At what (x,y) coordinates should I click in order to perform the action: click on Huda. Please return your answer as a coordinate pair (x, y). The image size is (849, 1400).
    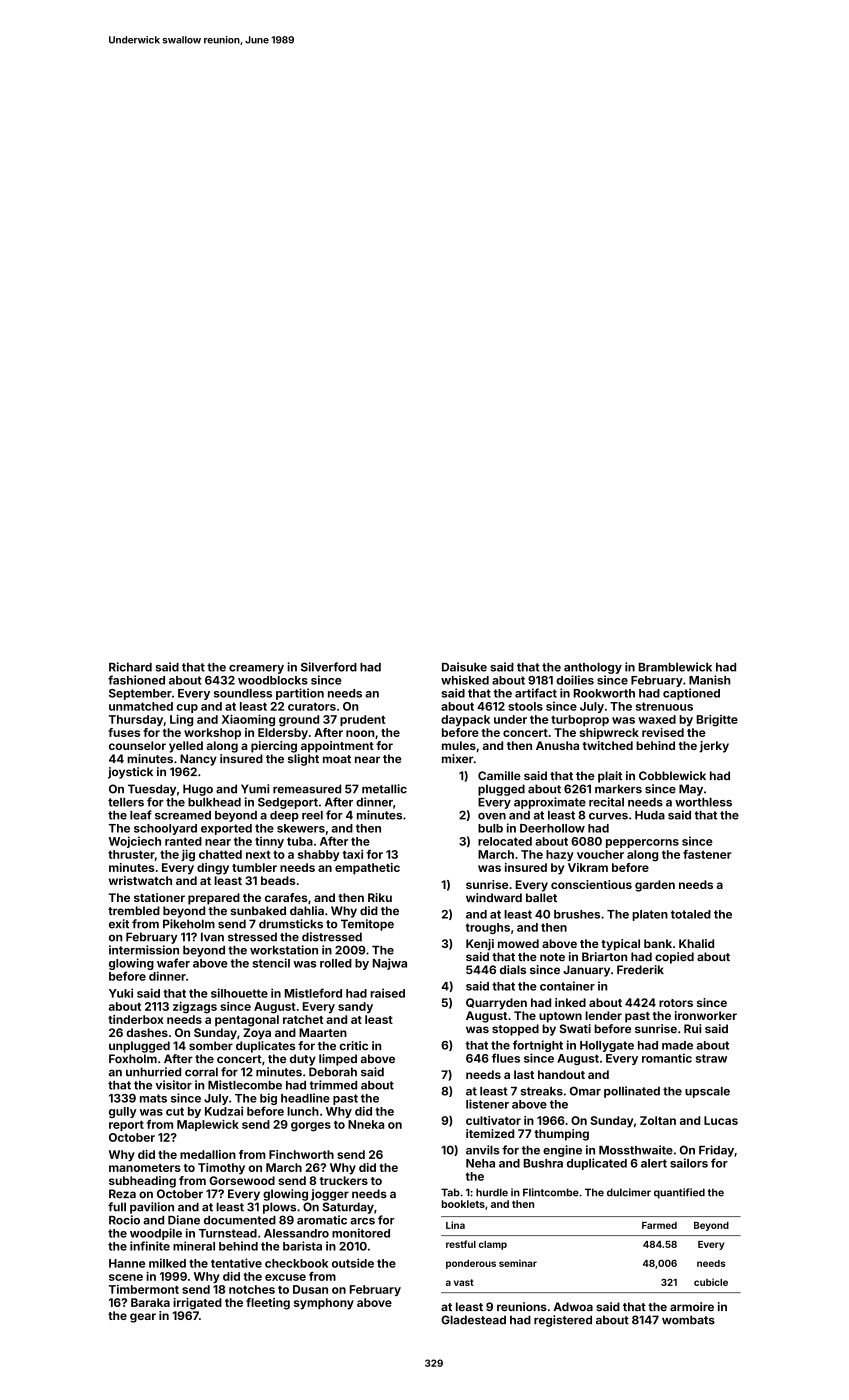
    Looking at the image, I should click on (650, 815).
